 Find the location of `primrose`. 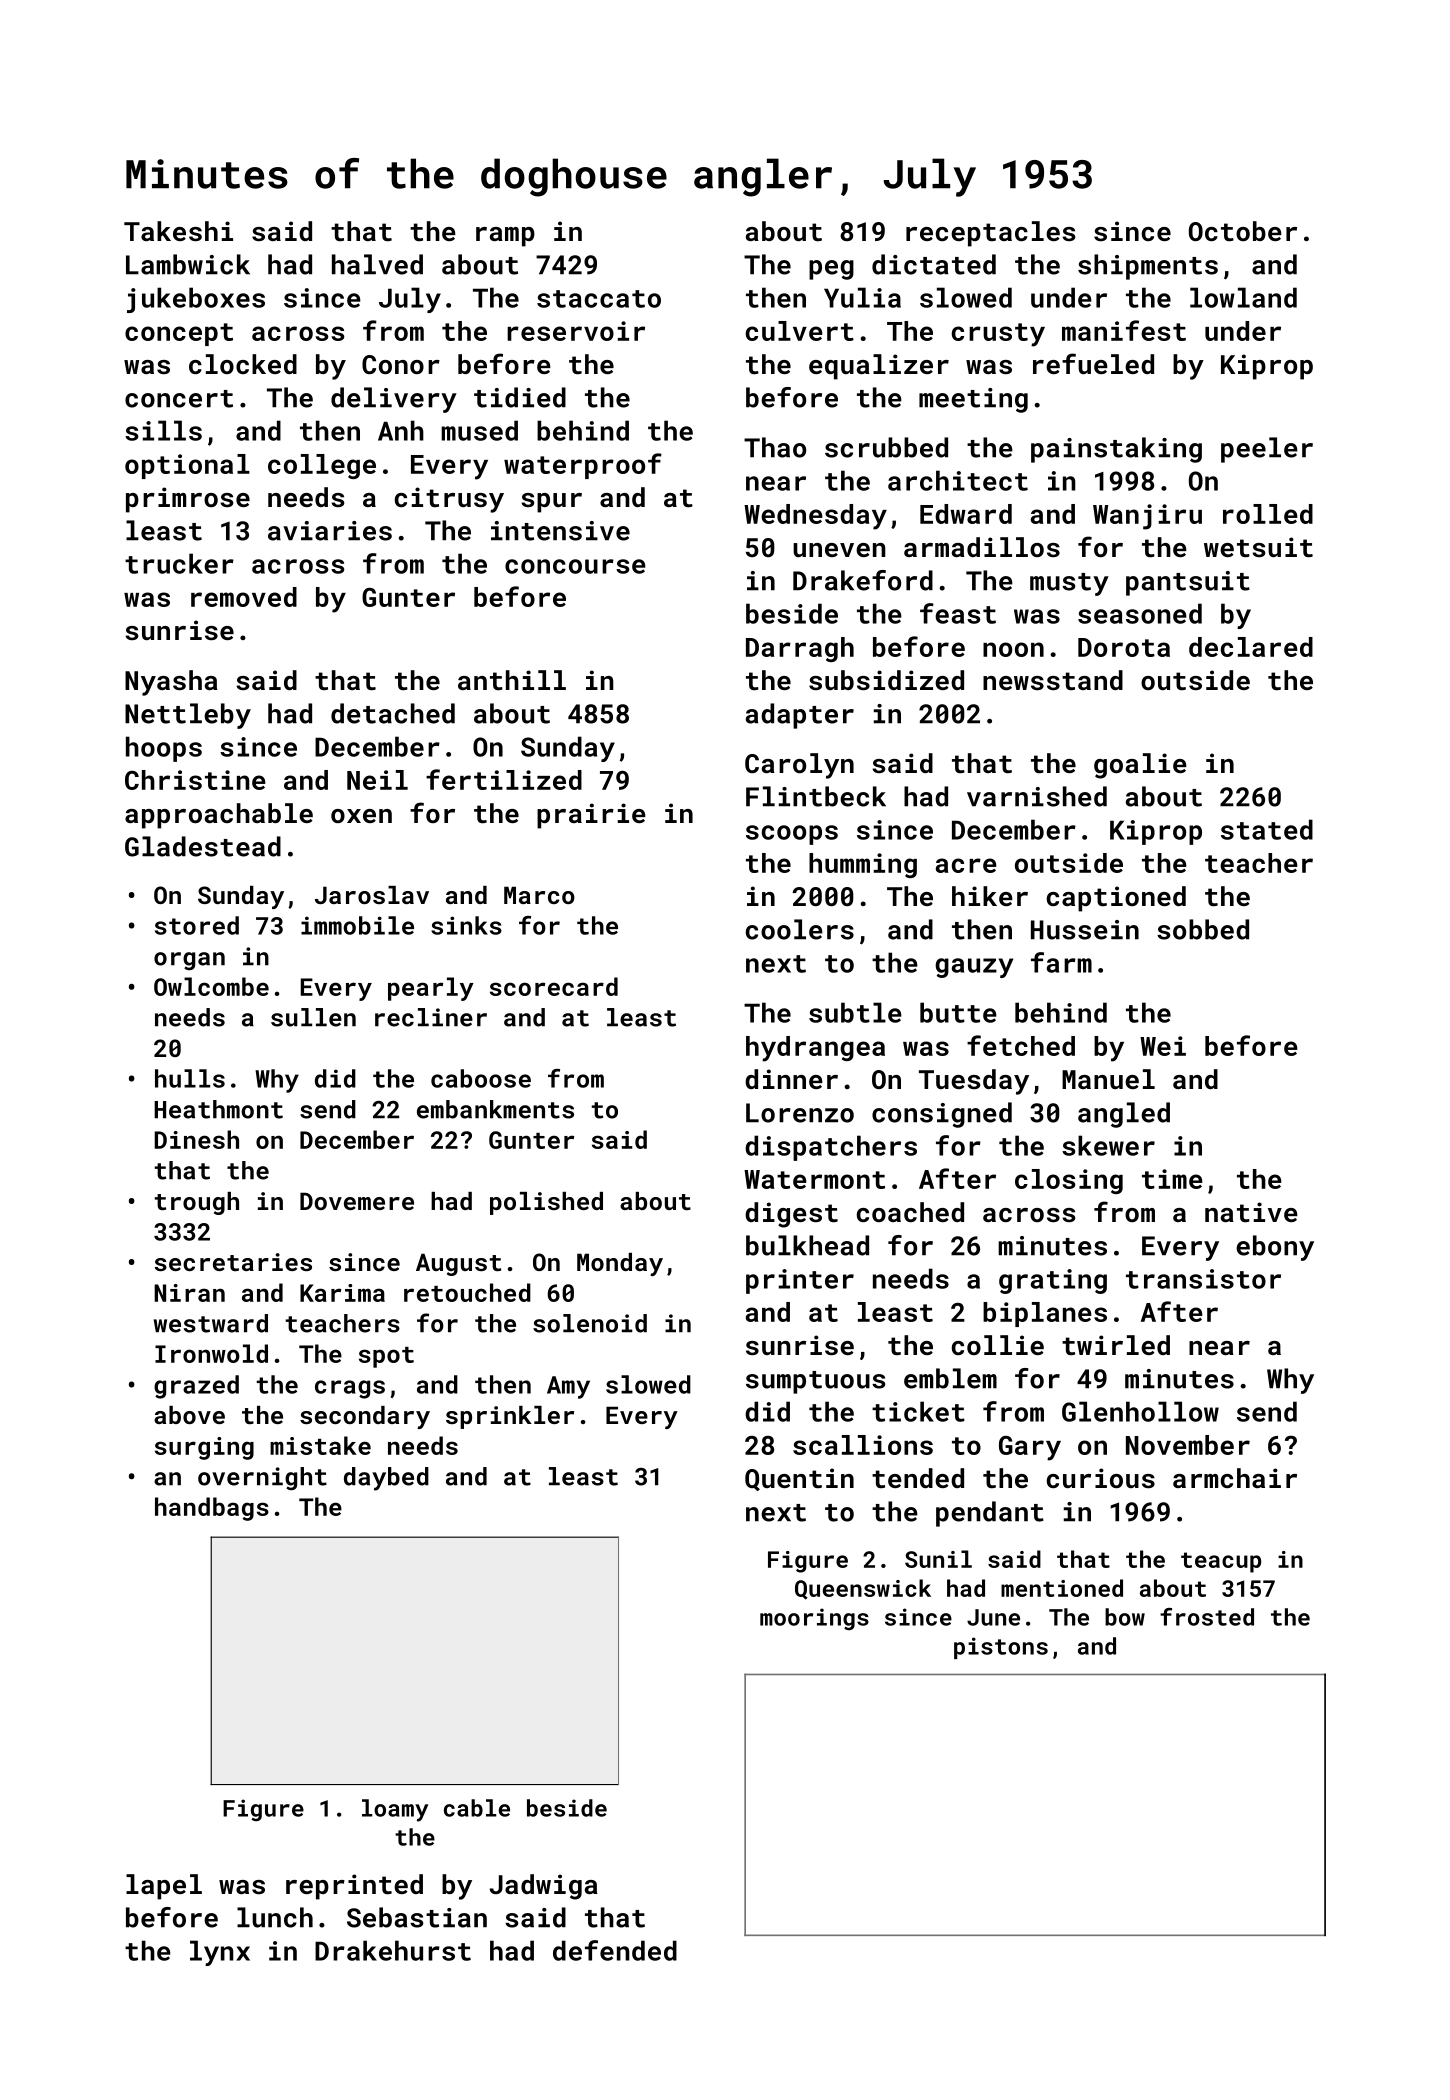

primrose is located at coordinates (188, 500).
